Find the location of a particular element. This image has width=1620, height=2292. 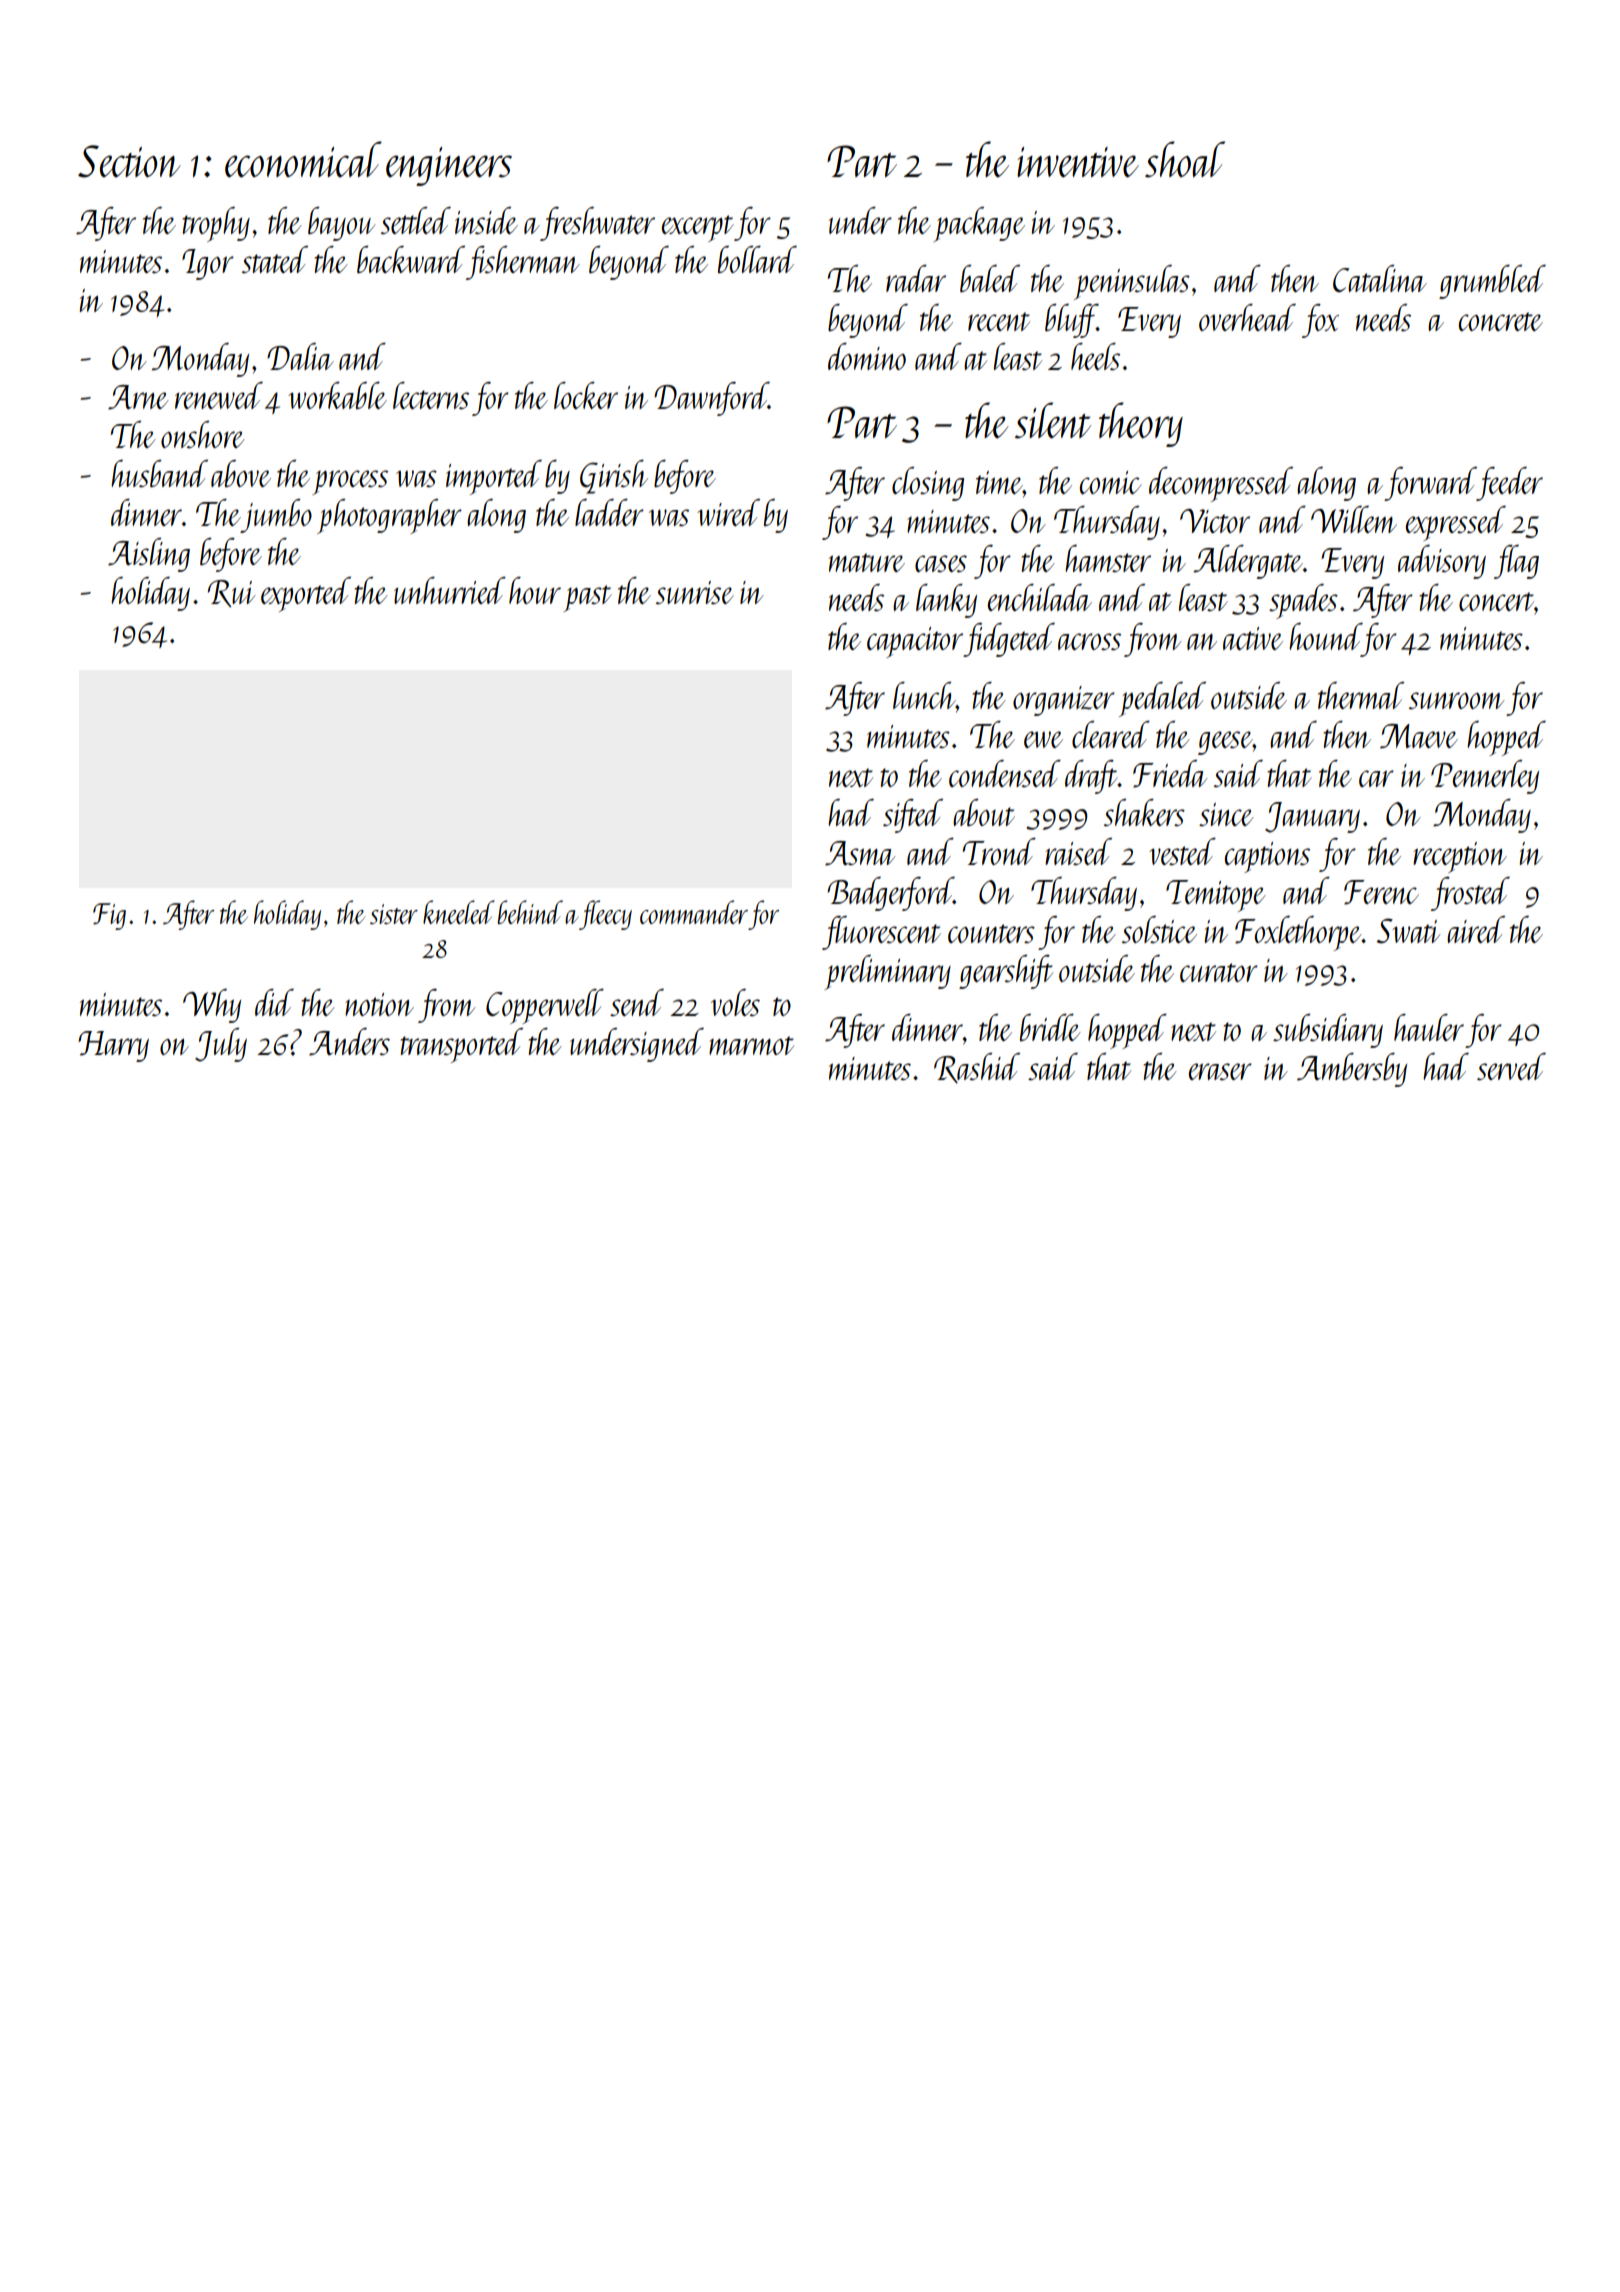

theory is located at coordinates (1141, 424).
